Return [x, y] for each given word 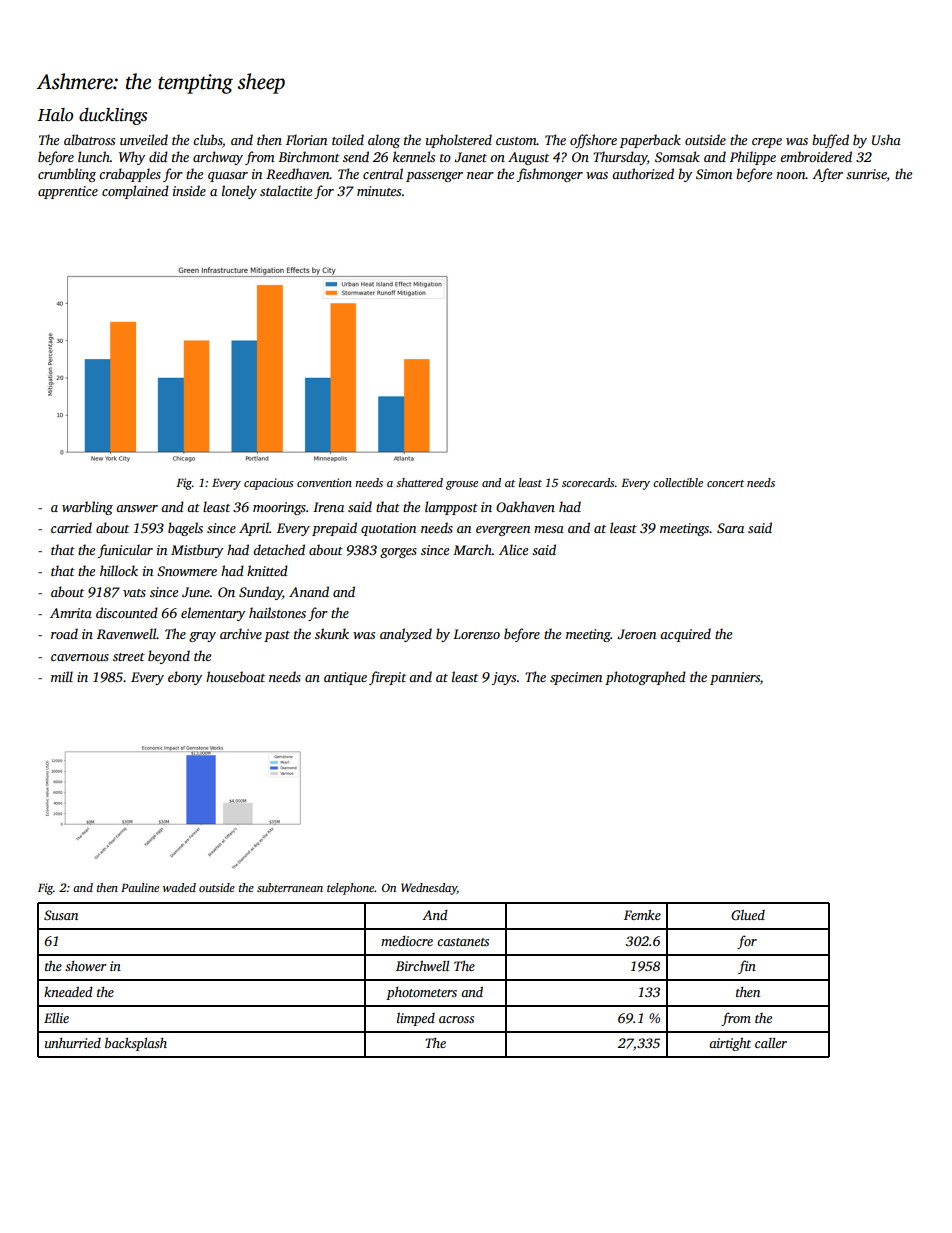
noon [791, 175]
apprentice [68, 192]
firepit [387, 678]
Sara [730, 528]
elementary [213, 614]
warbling [87, 508]
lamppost [451, 508]
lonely [239, 192]
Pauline [140, 887]
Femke [642, 914]
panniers [735, 678]
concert [725, 483]
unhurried [73, 1042]
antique [345, 678]
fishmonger [550, 175]
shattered [419, 482]
